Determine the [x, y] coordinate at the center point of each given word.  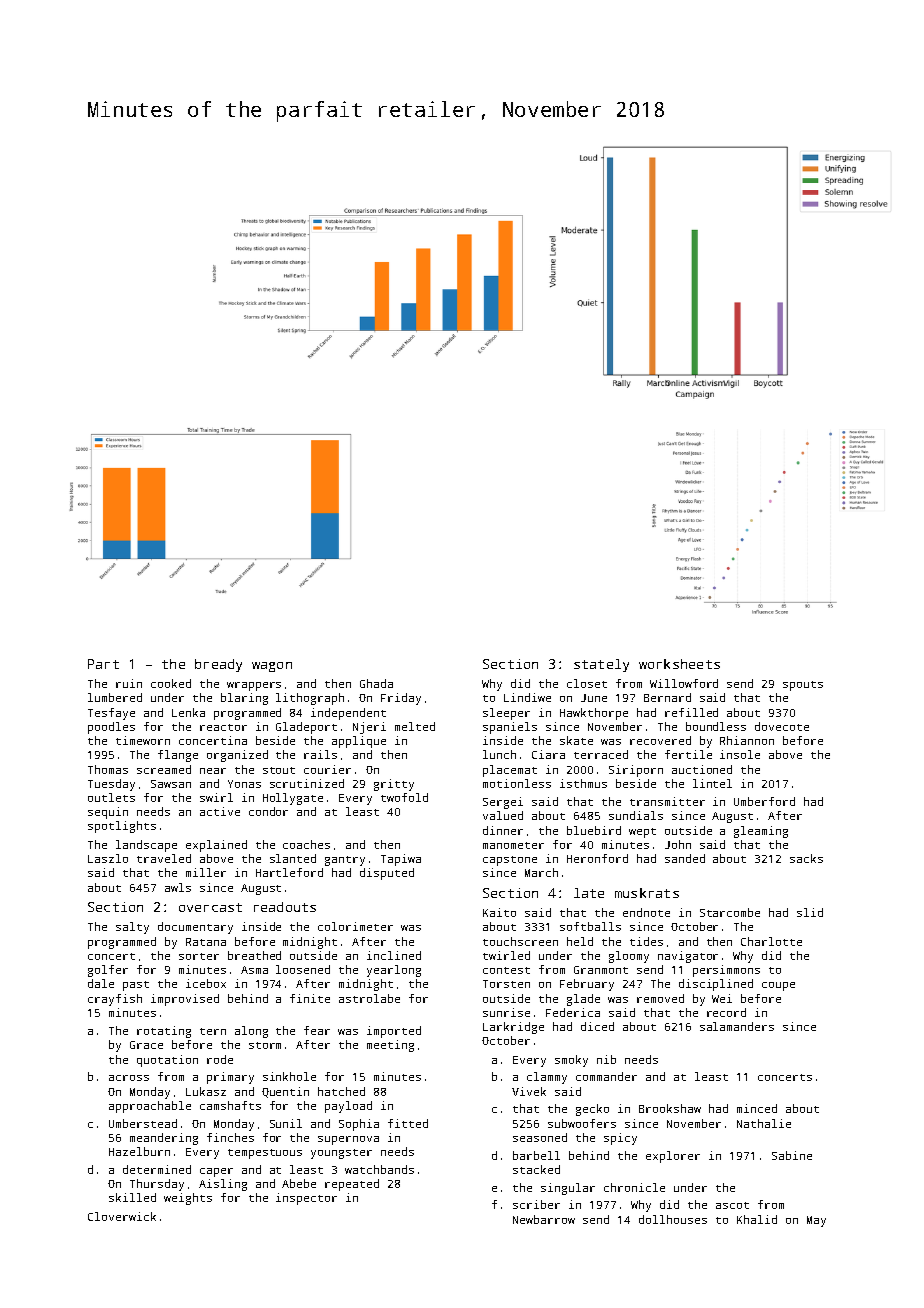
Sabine [792, 1155]
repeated [352, 1185]
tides [646, 941]
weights [188, 1199]
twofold [404, 797]
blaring [244, 699]
